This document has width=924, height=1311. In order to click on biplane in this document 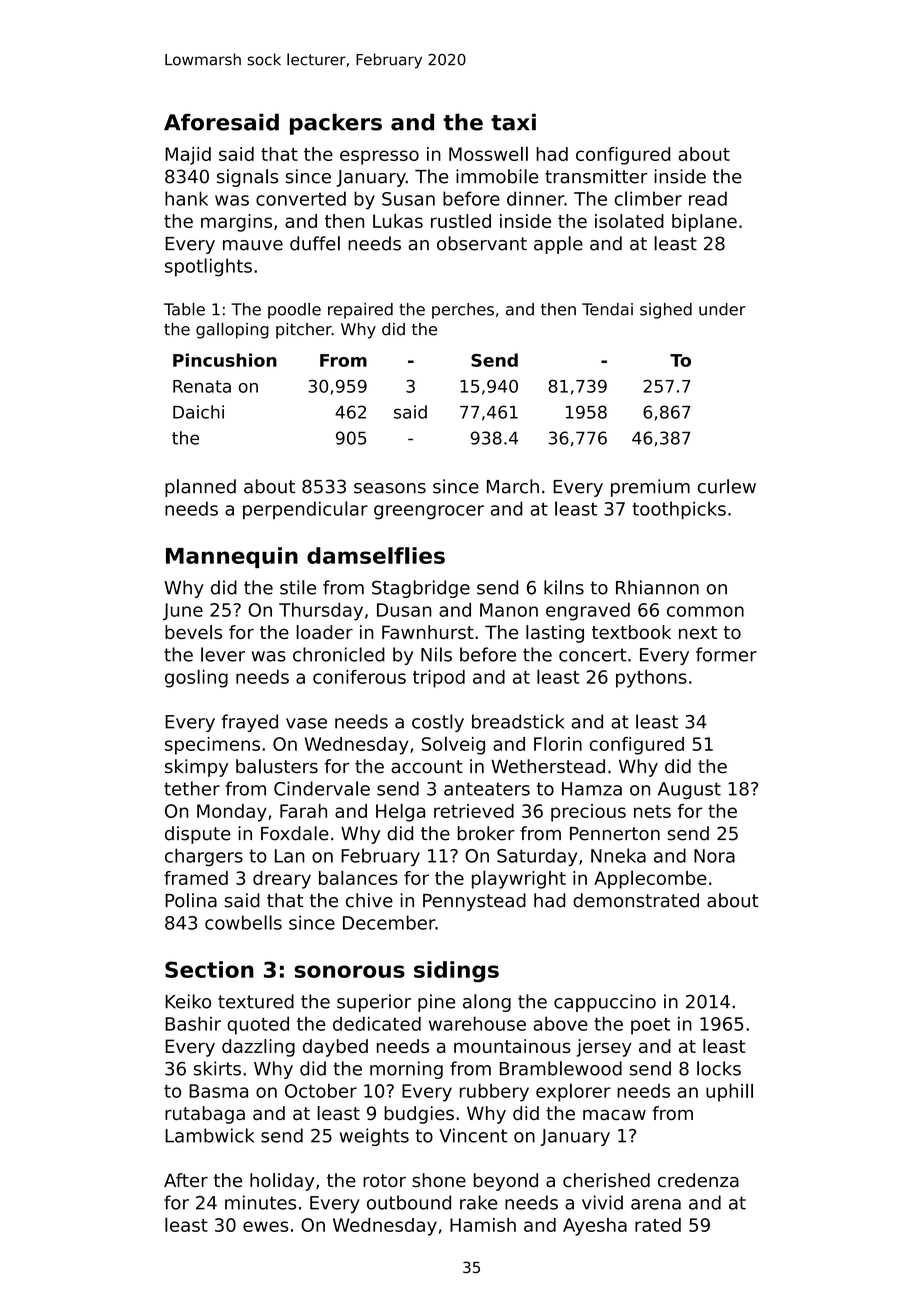, I will do `click(704, 223)`.
